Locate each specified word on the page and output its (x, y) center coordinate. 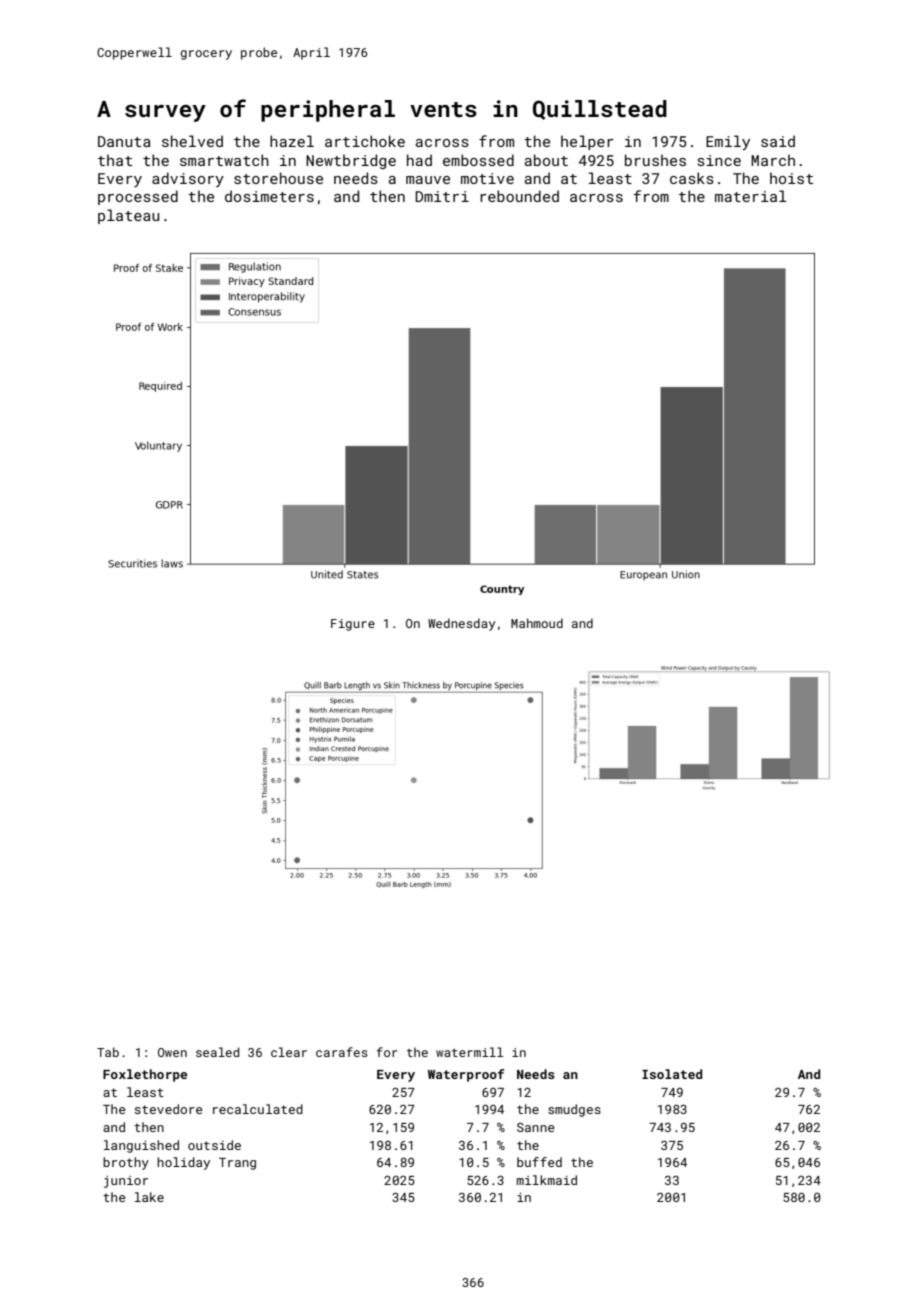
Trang (237, 1164)
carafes (342, 1052)
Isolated (672, 1074)
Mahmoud (537, 623)
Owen (172, 1052)
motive (487, 178)
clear (289, 1052)
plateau (128, 216)
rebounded (519, 196)
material (751, 196)
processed (138, 197)
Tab (108, 1052)
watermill (469, 1052)
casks (692, 178)
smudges (574, 1110)
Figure (353, 625)
